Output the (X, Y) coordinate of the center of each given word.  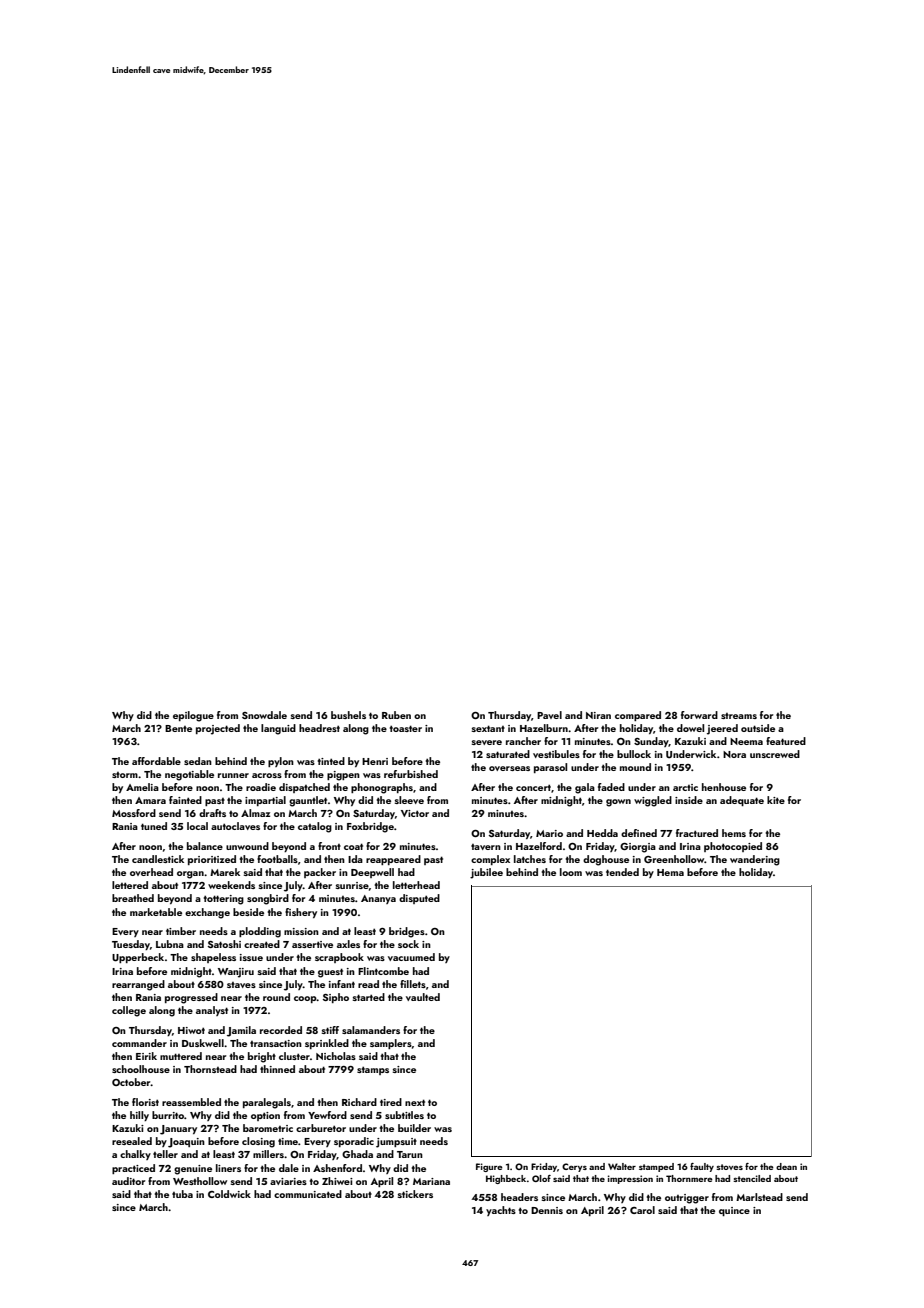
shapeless (213, 958)
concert (533, 787)
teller (165, 1154)
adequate (742, 801)
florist (145, 1102)
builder (414, 1128)
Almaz (255, 813)
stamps (373, 1070)
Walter (622, 1166)
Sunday (651, 742)
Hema (670, 872)
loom (571, 872)
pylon (281, 762)
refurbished (411, 774)
